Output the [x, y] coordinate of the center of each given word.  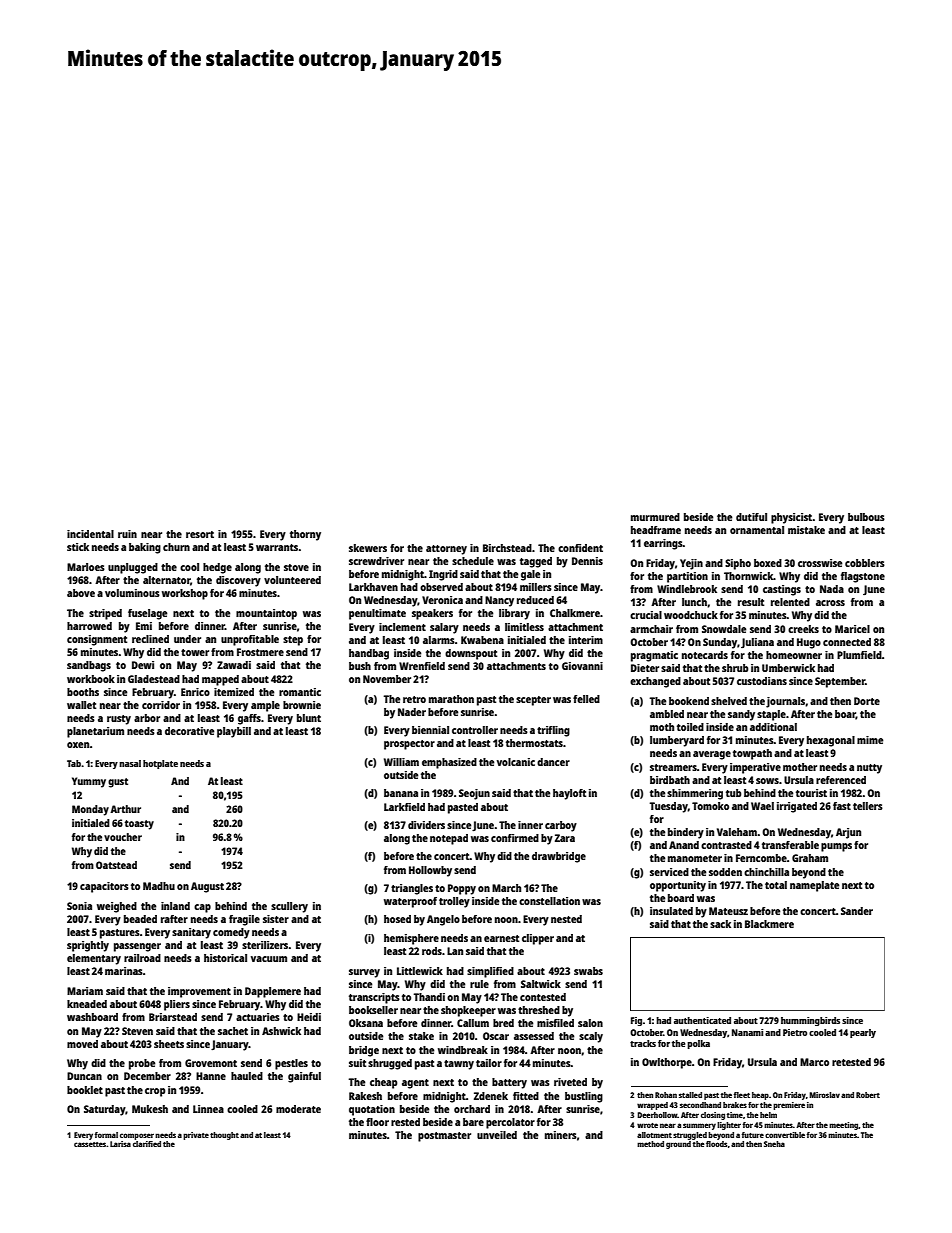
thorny [305, 535]
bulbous [866, 517]
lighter [729, 1126]
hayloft [569, 794]
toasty [139, 825]
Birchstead [507, 548]
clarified [147, 1144]
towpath [752, 754]
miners [561, 1135]
